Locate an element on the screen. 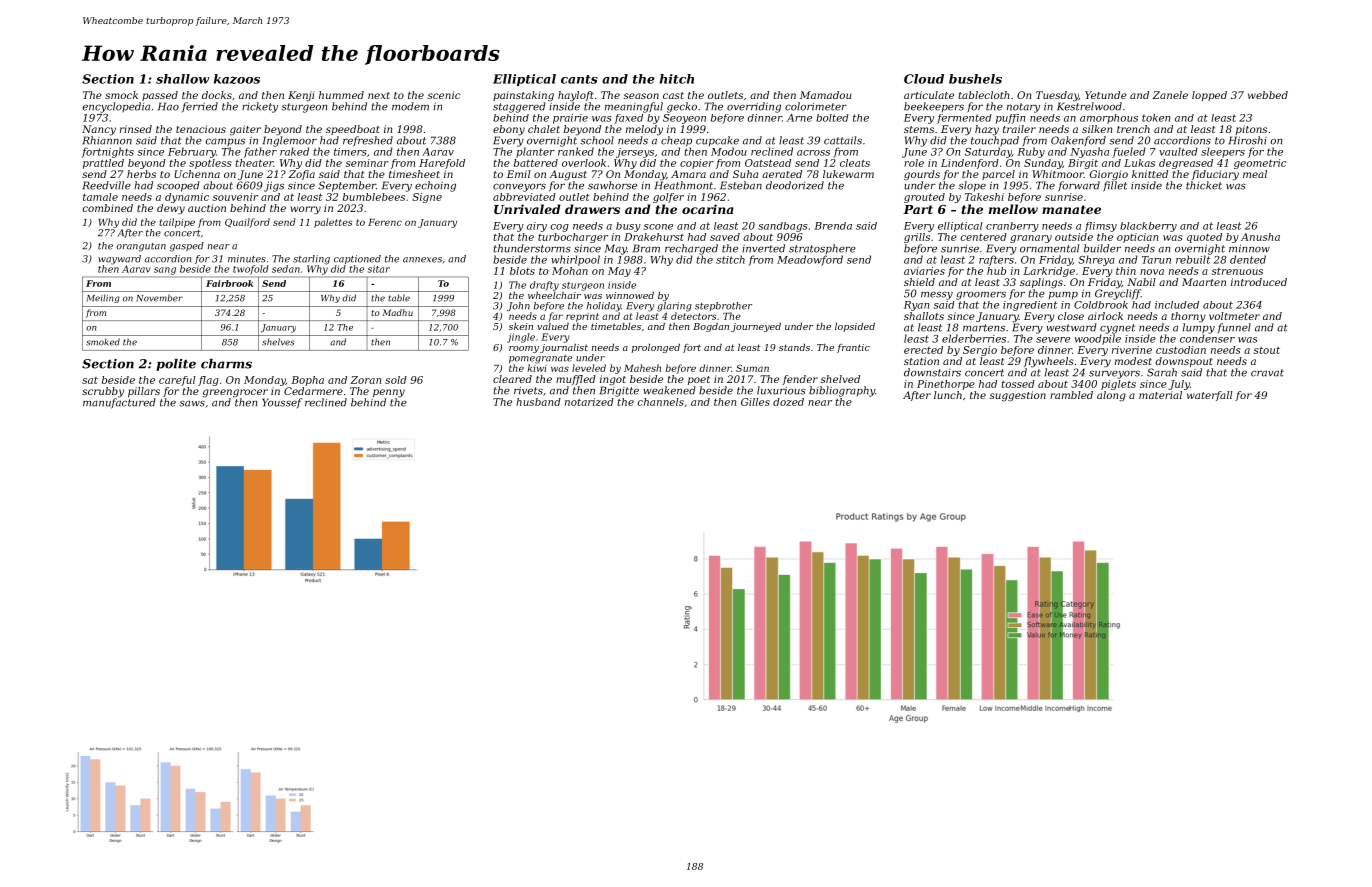 This screenshot has width=1372, height=887. Part is located at coordinates (918, 209).
